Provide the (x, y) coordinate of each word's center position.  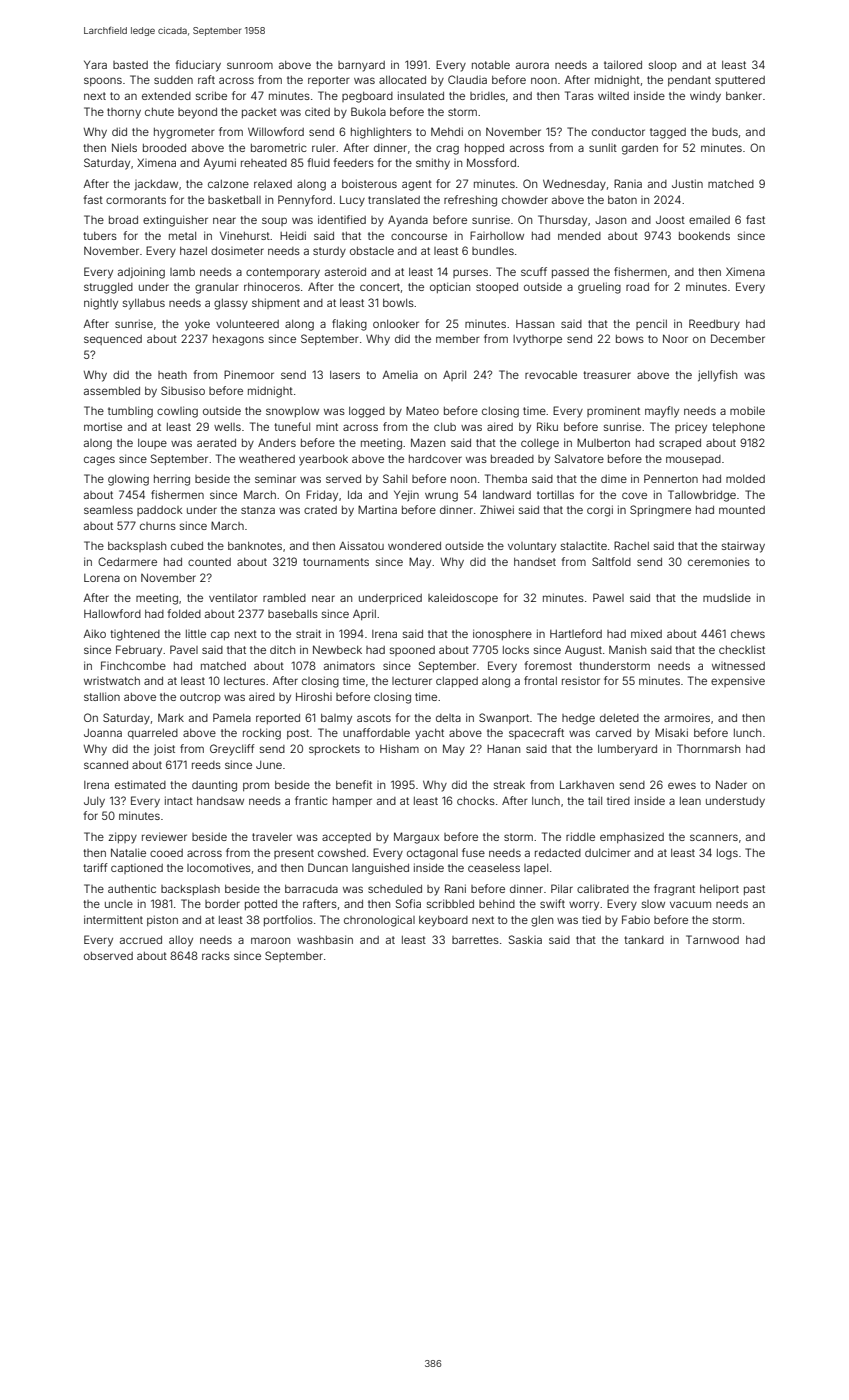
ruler (323, 148)
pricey (691, 428)
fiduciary (198, 66)
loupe (152, 444)
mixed (646, 633)
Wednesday (574, 185)
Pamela (232, 717)
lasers (345, 375)
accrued (141, 940)
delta (448, 718)
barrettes (475, 940)
